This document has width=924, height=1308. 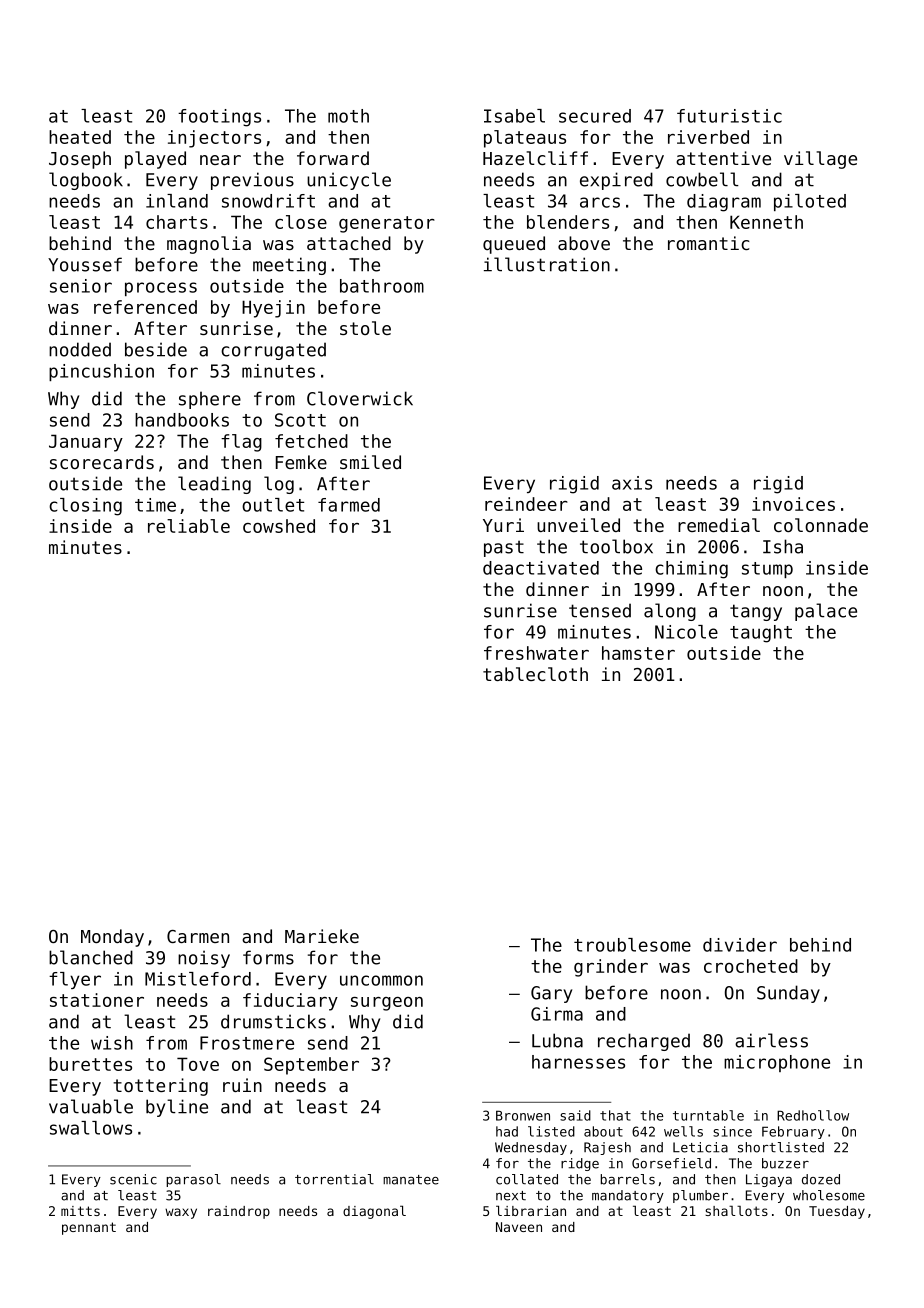 I want to click on divider, so click(x=740, y=945).
